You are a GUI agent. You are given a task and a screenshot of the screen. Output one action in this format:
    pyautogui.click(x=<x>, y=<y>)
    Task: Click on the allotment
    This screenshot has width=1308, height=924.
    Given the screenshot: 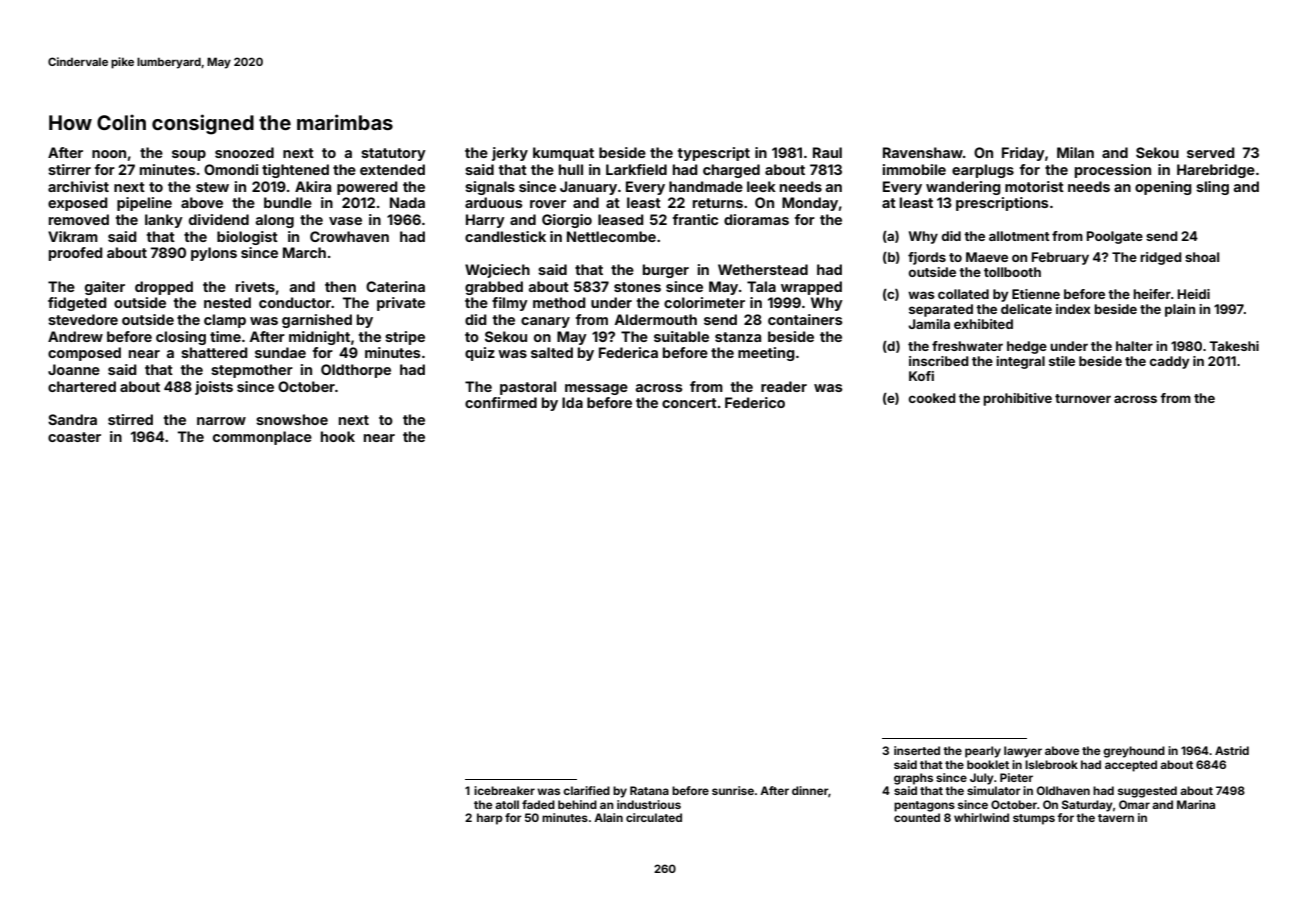 What is the action you would take?
    pyautogui.click(x=1019, y=236)
